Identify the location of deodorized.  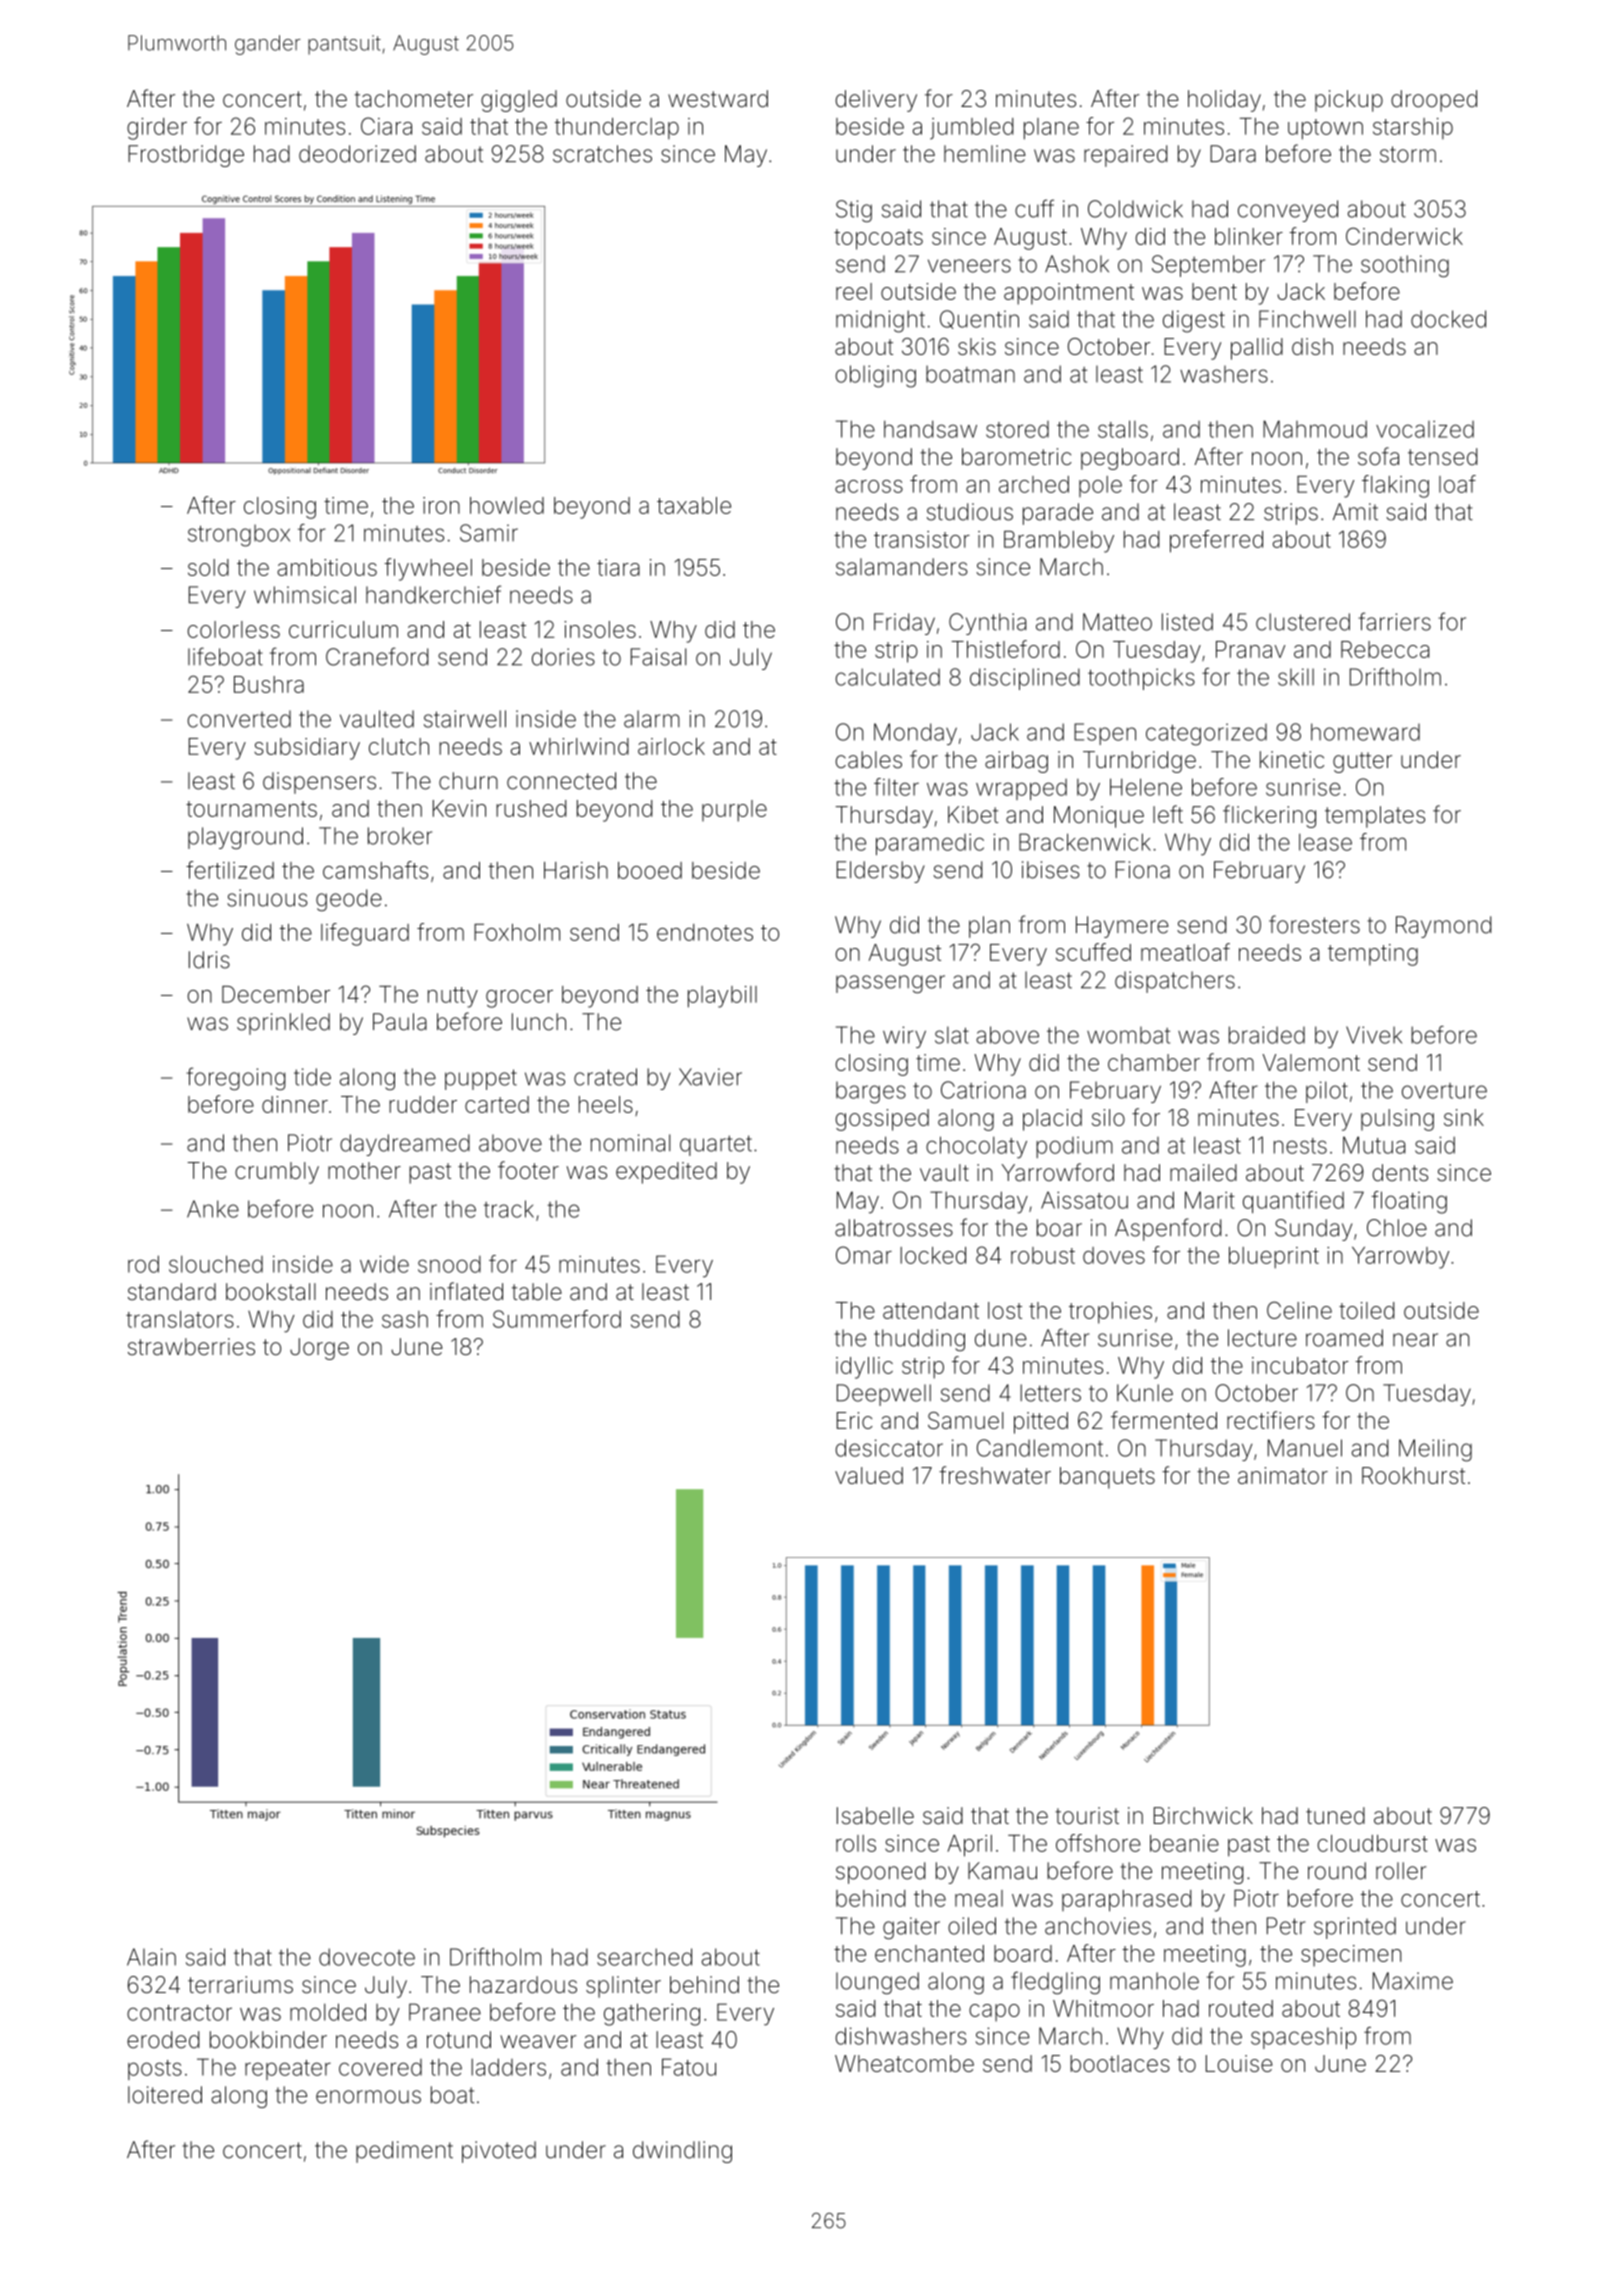
(357, 154).
